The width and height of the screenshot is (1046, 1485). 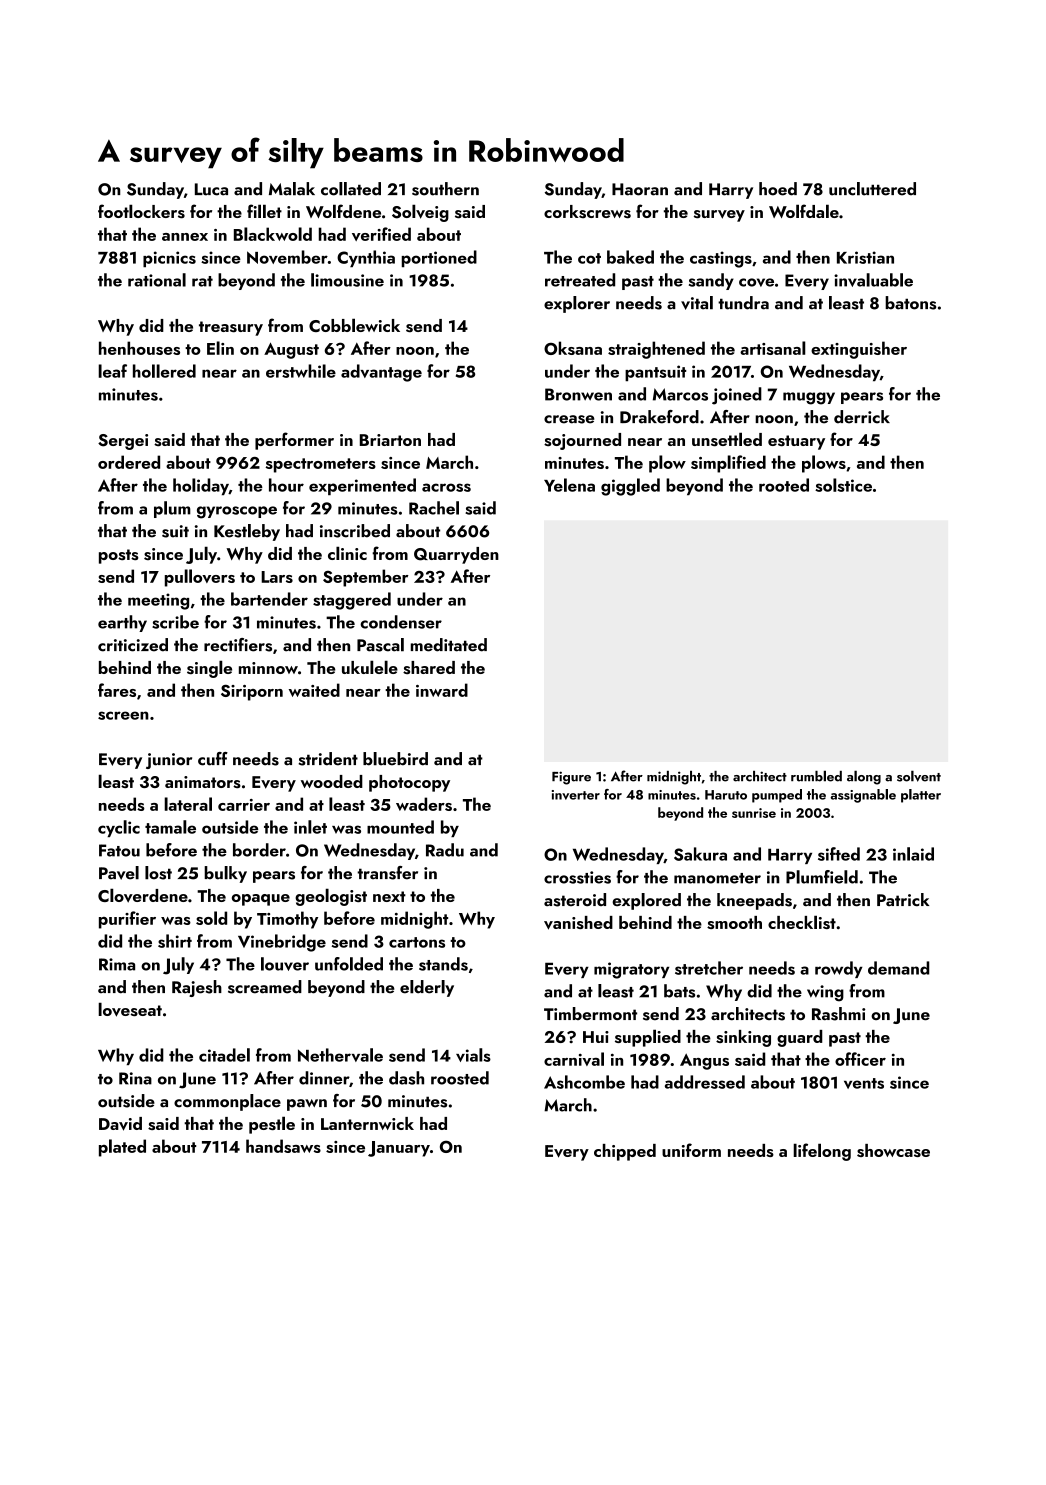 I want to click on loveseat, so click(x=130, y=1009).
